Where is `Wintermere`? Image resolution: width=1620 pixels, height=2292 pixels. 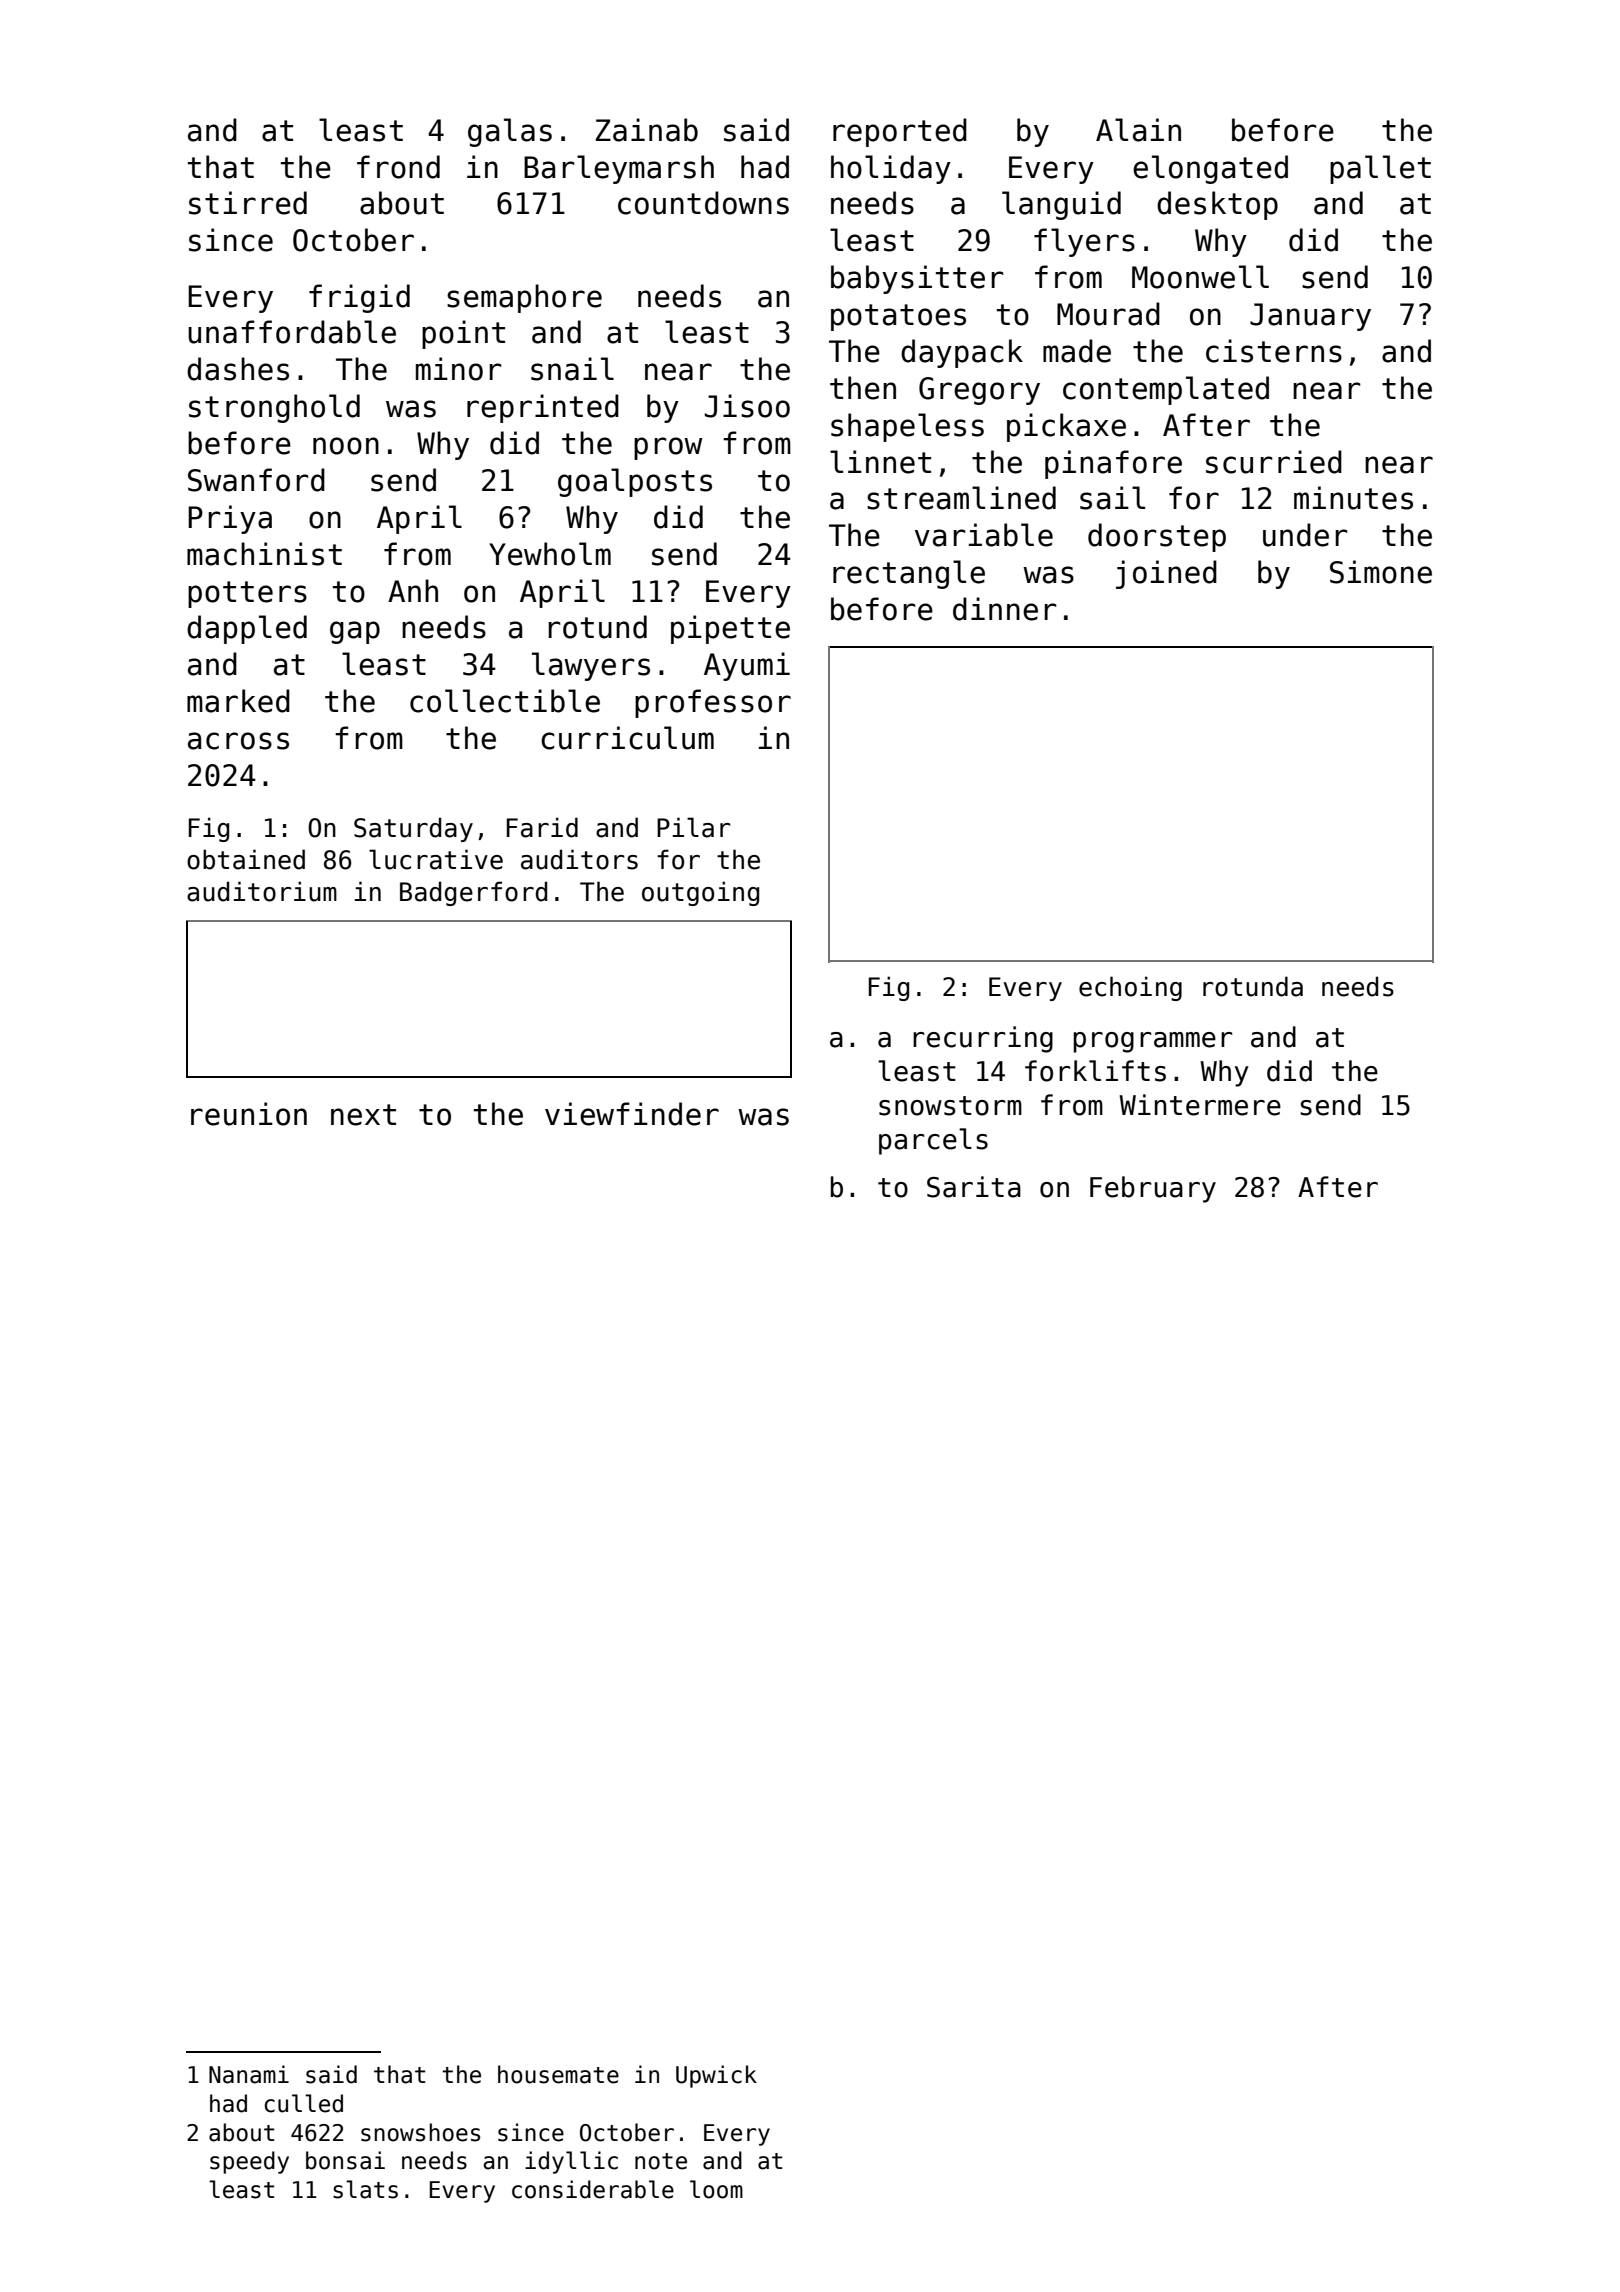
Wintermere is located at coordinates (1200, 1105).
